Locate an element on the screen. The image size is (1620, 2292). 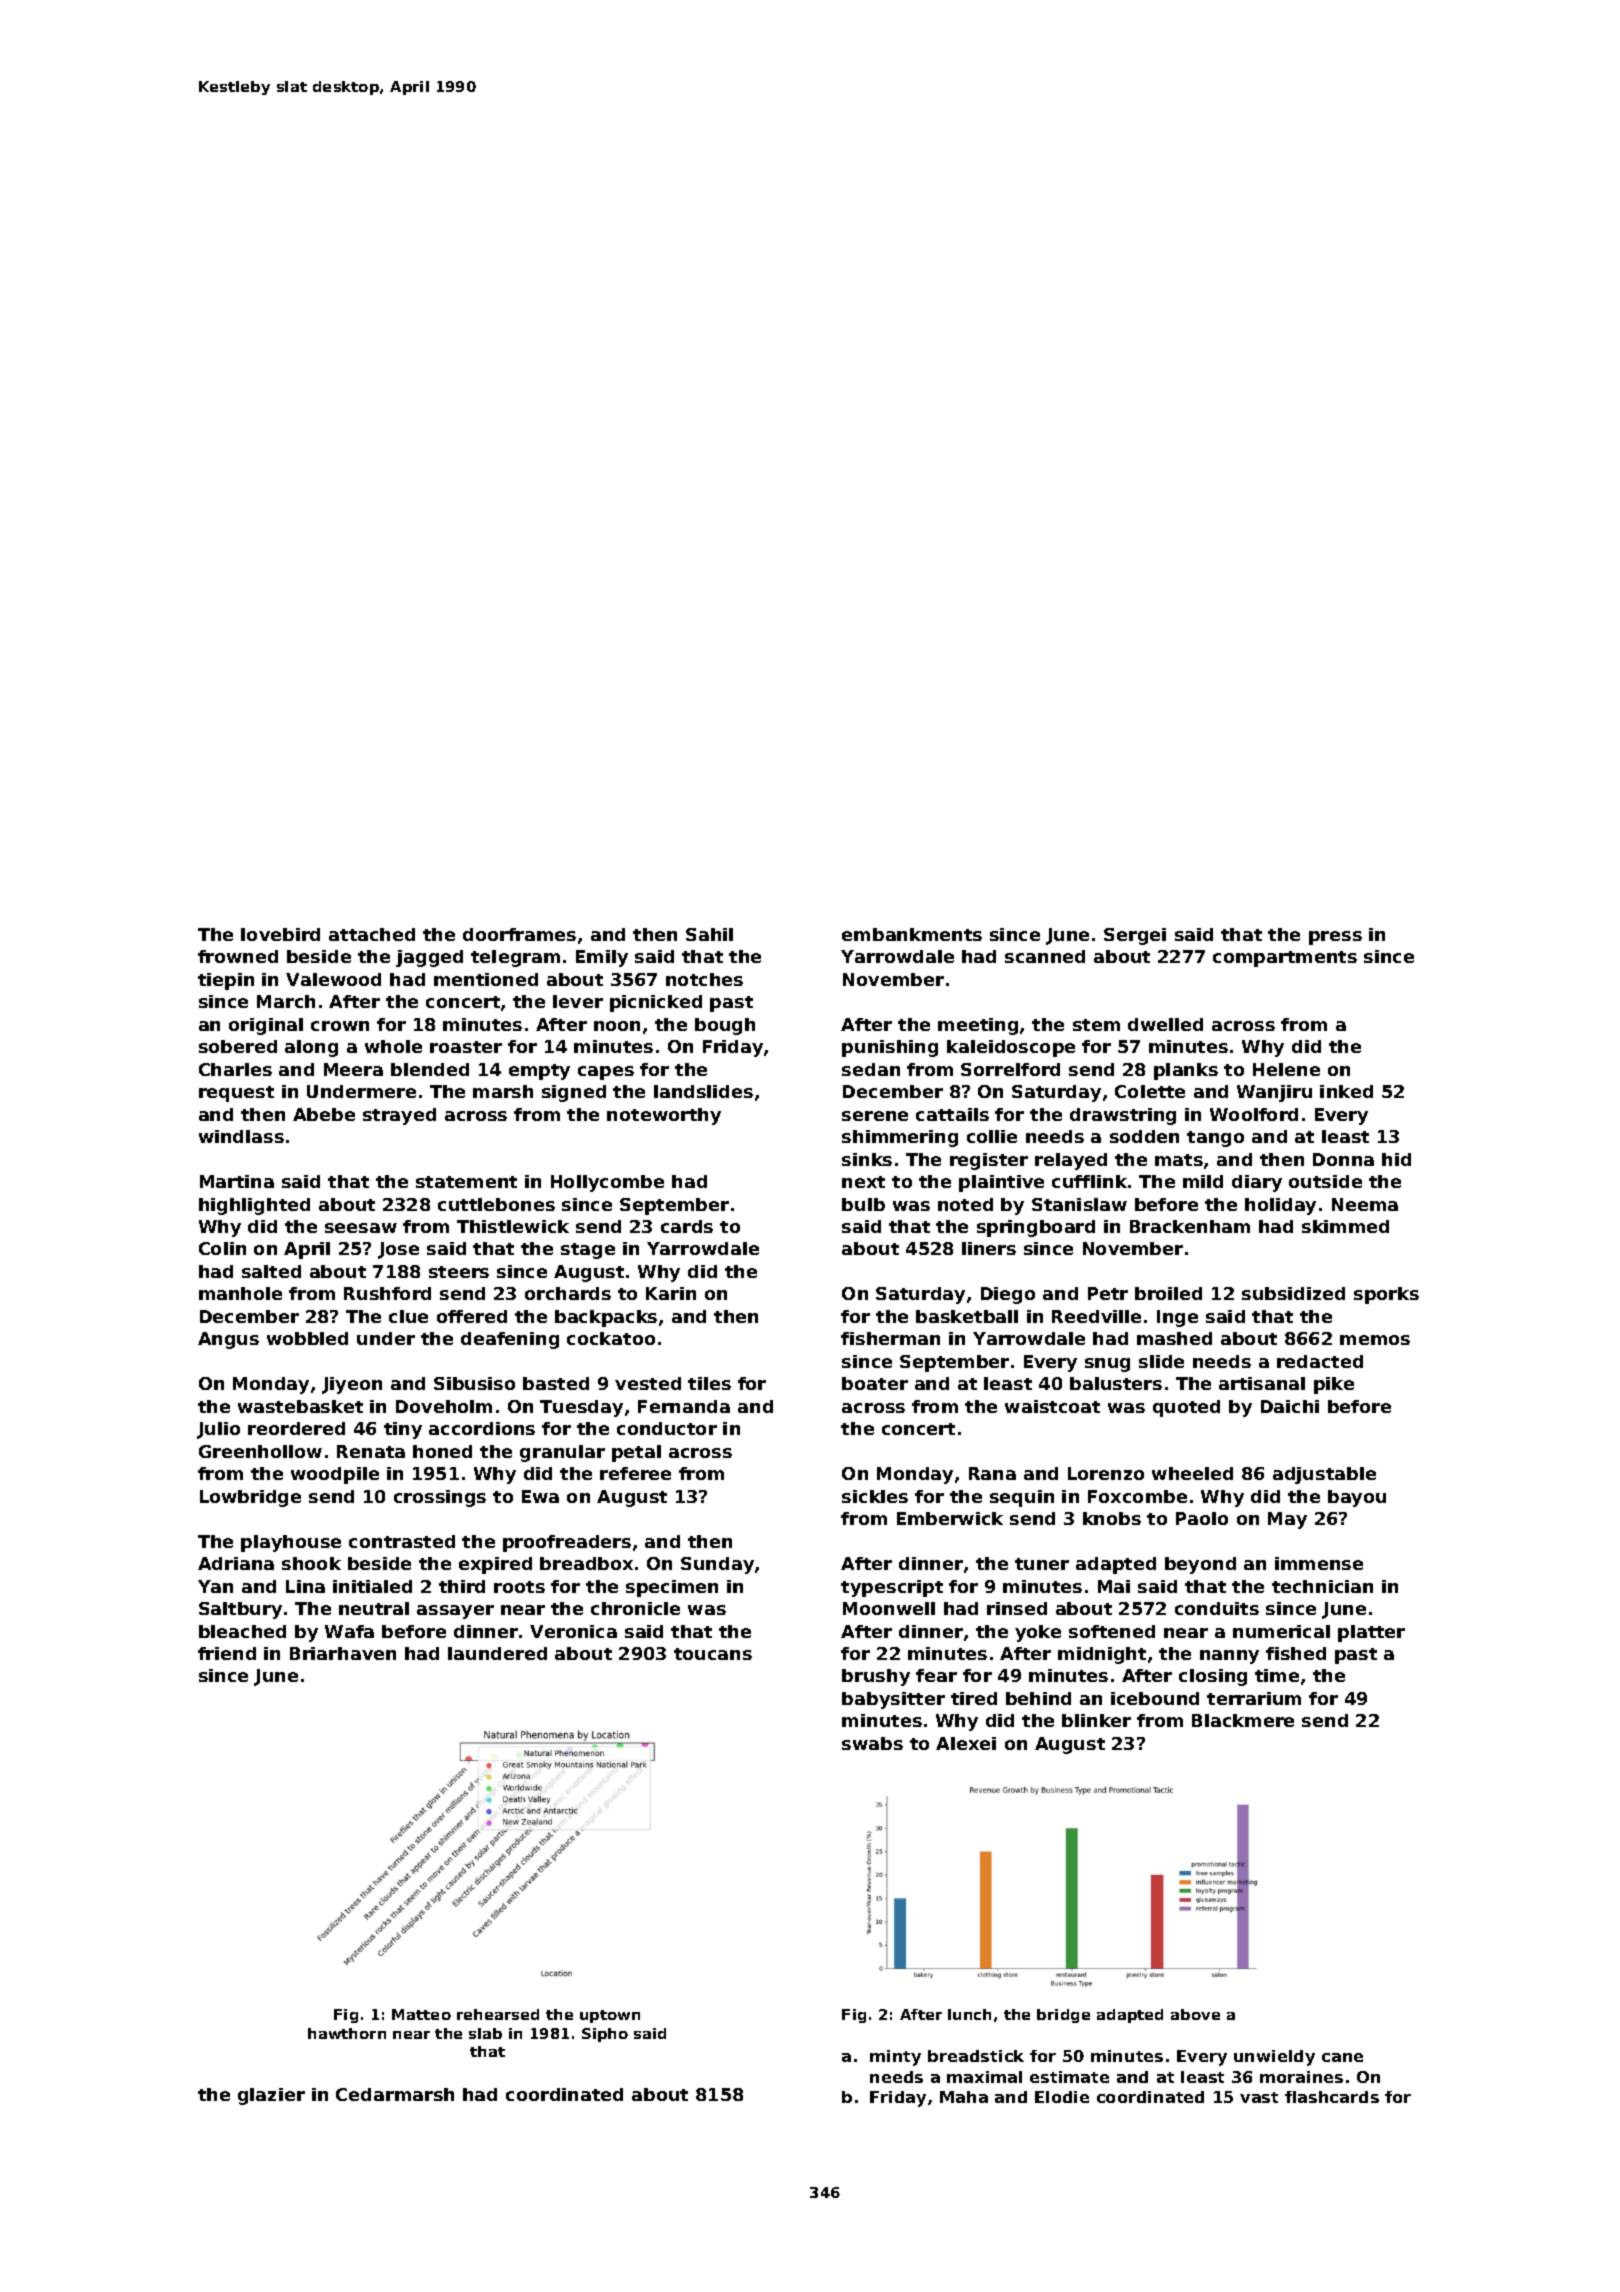
Sergei is located at coordinates (1135, 936).
